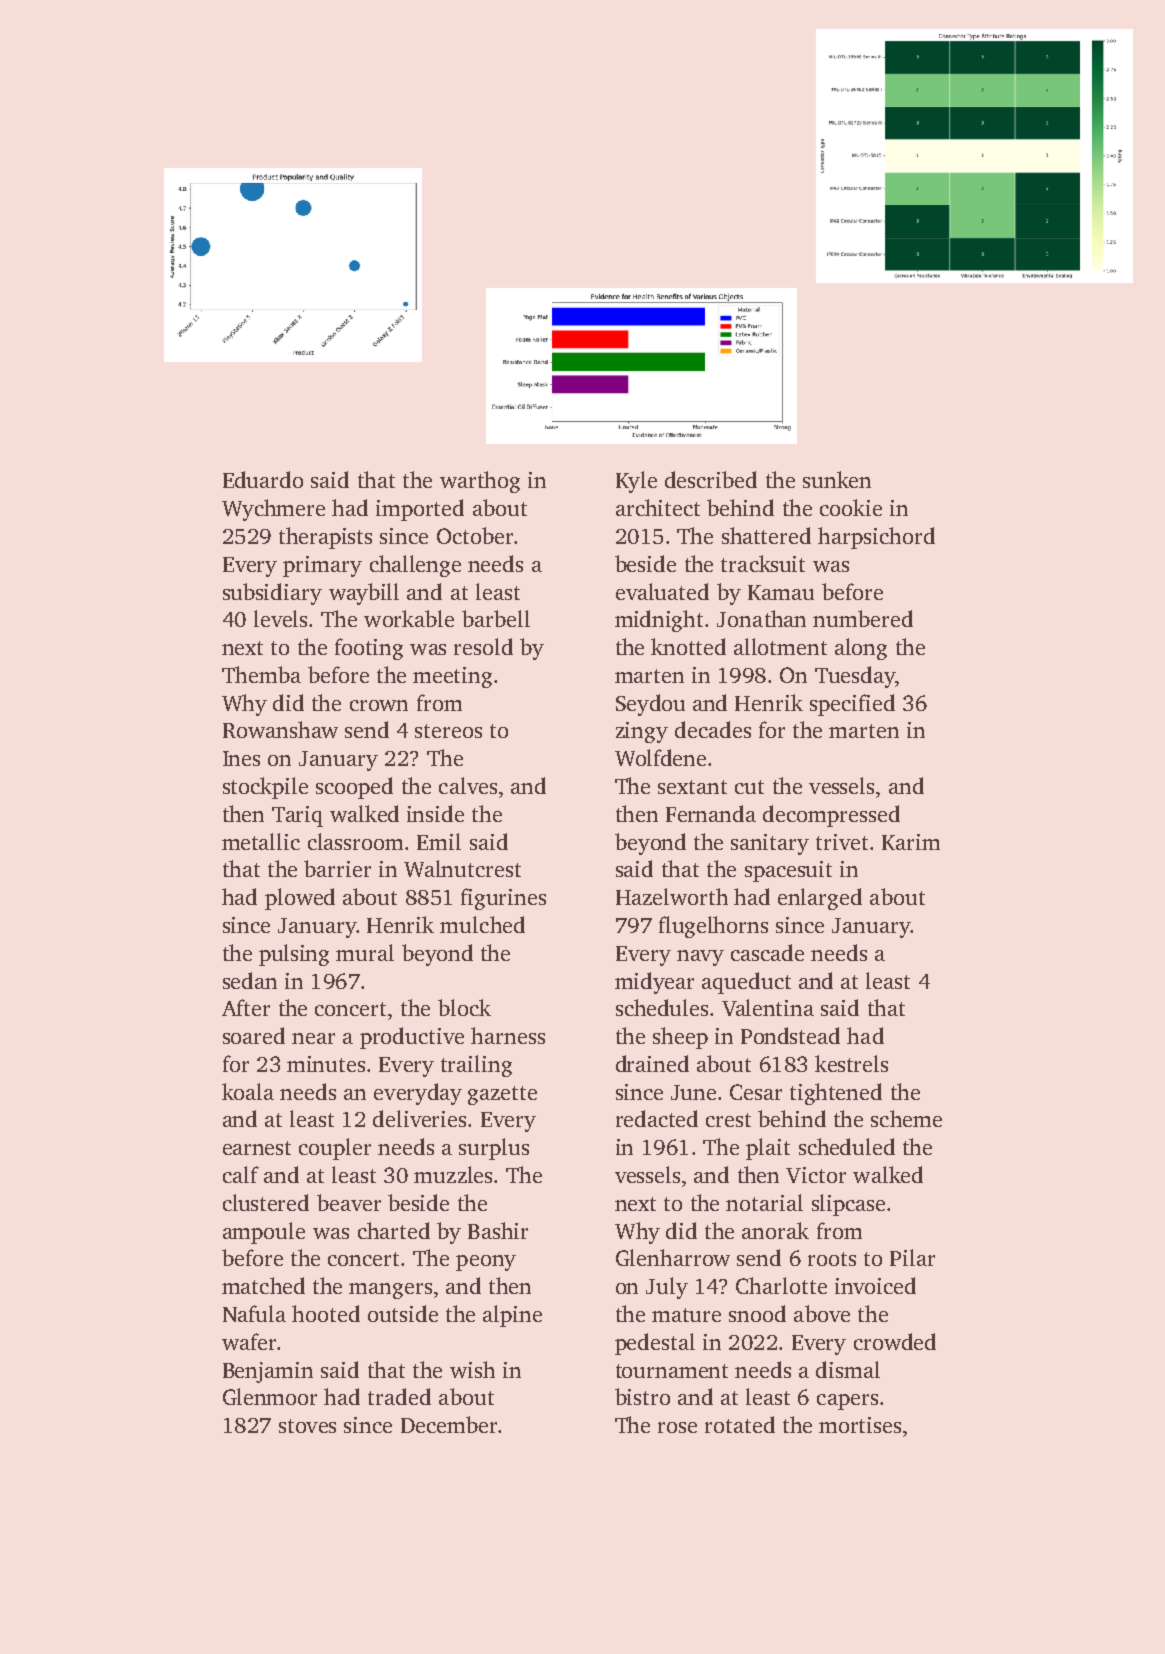 The height and width of the page is (1654, 1165). Describe the element at coordinates (452, 677) in the page. I see `meeting` at that location.
